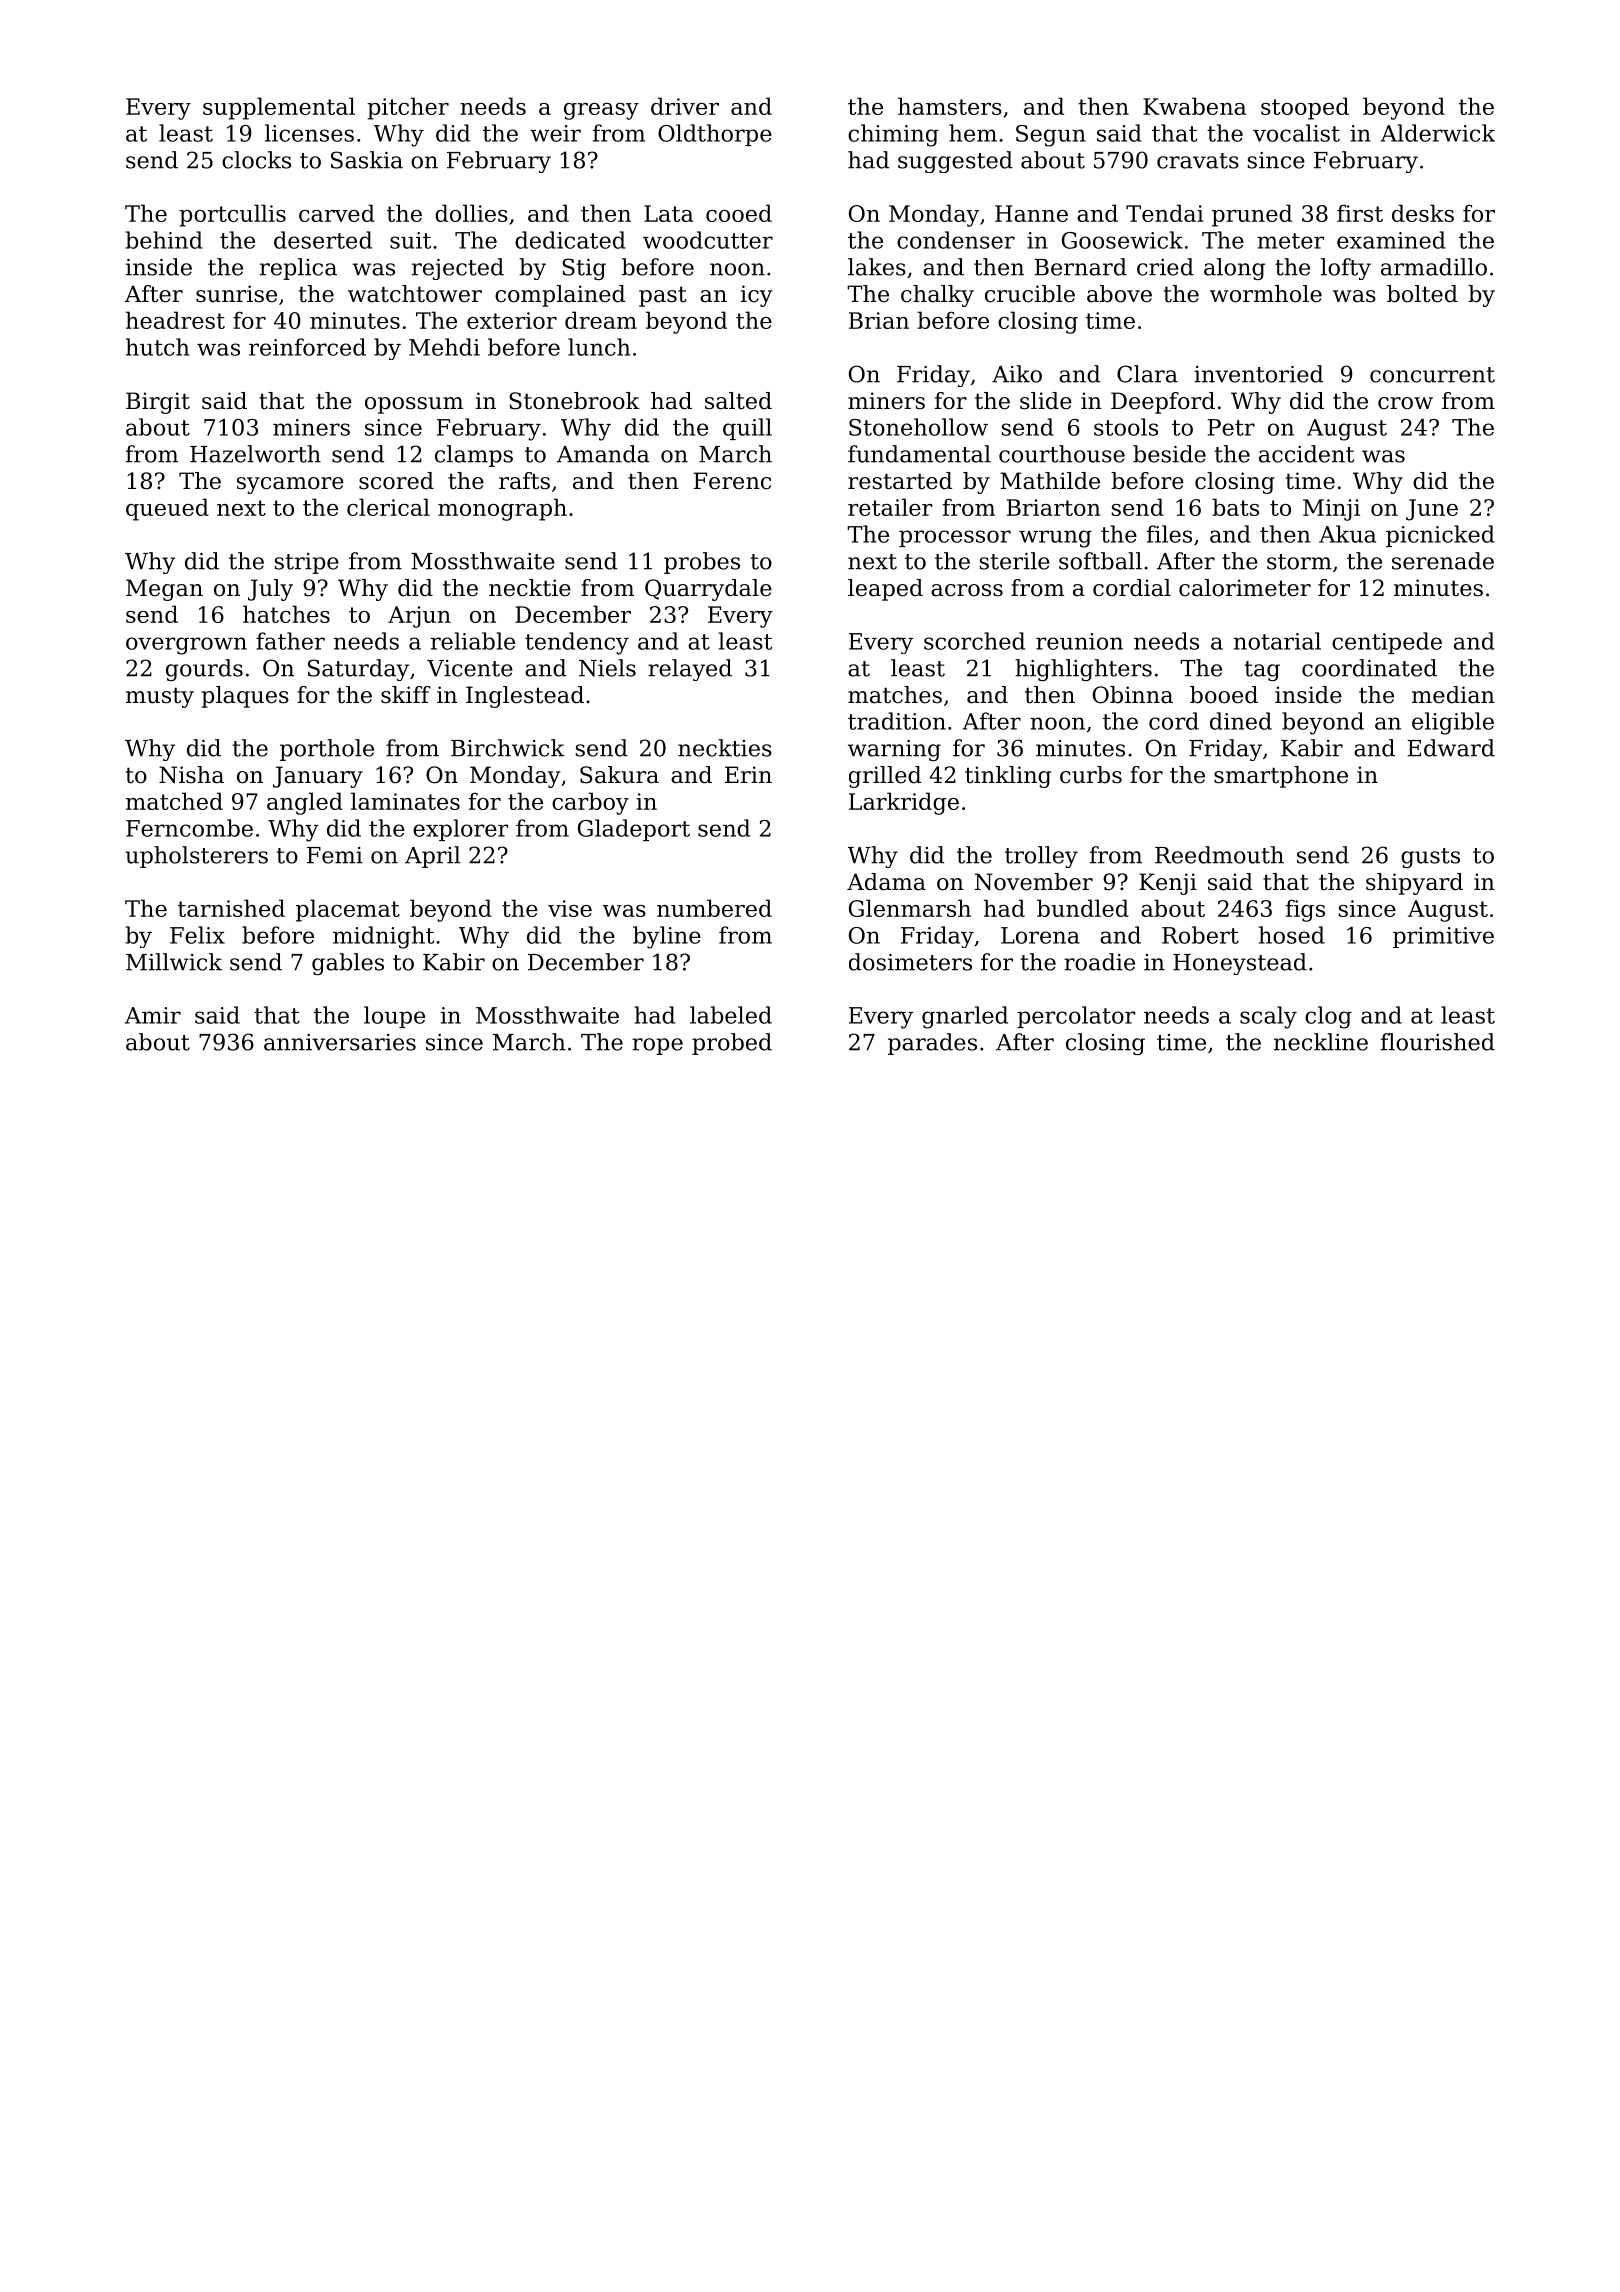 The image size is (1620, 2292). What do you see at coordinates (1266, 294) in the page?
I see `wormhole` at bounding box center [1266, 294].
